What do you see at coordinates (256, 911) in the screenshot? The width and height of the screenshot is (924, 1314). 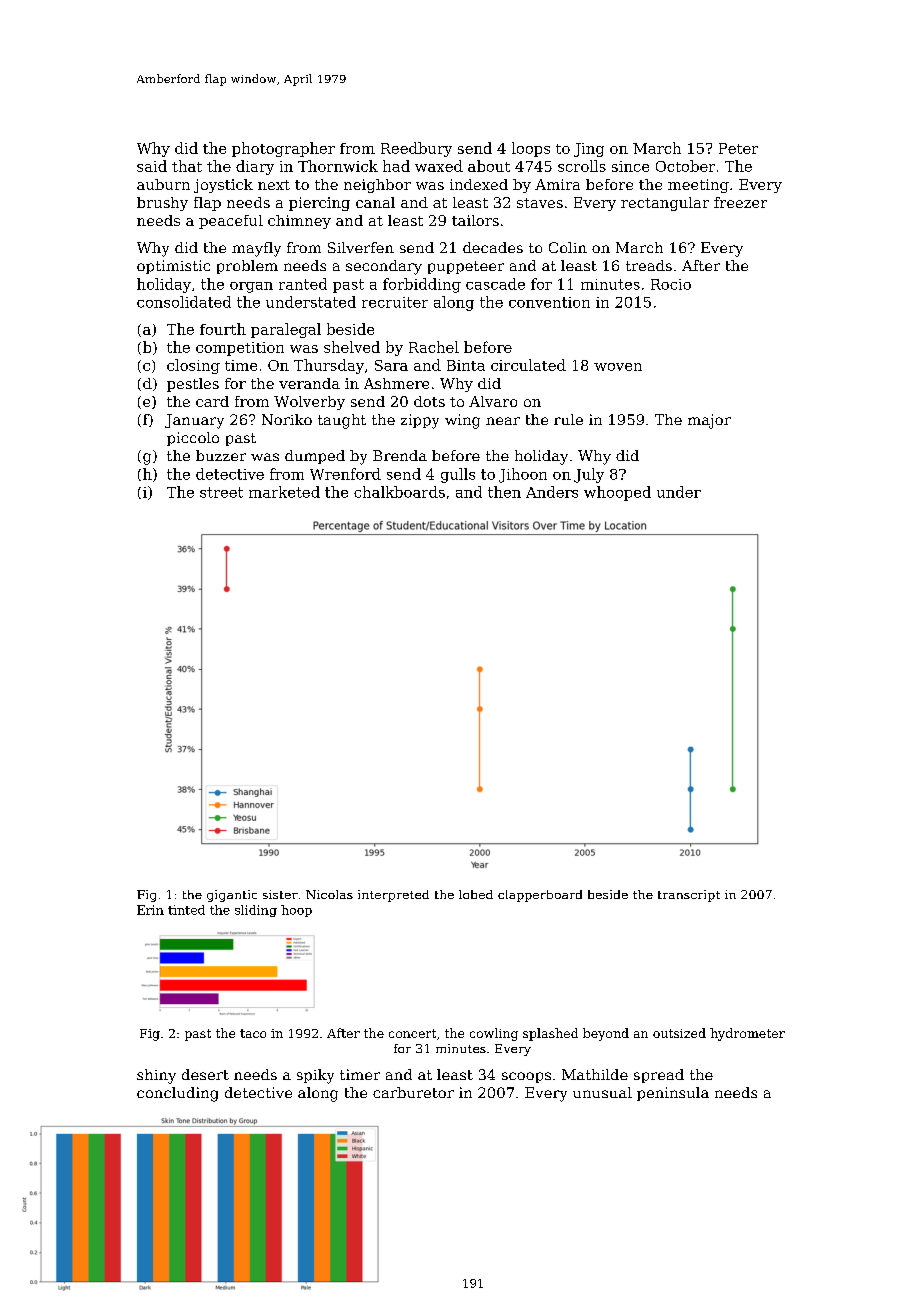 I see `sliding` at bounding box center [256, 911].
